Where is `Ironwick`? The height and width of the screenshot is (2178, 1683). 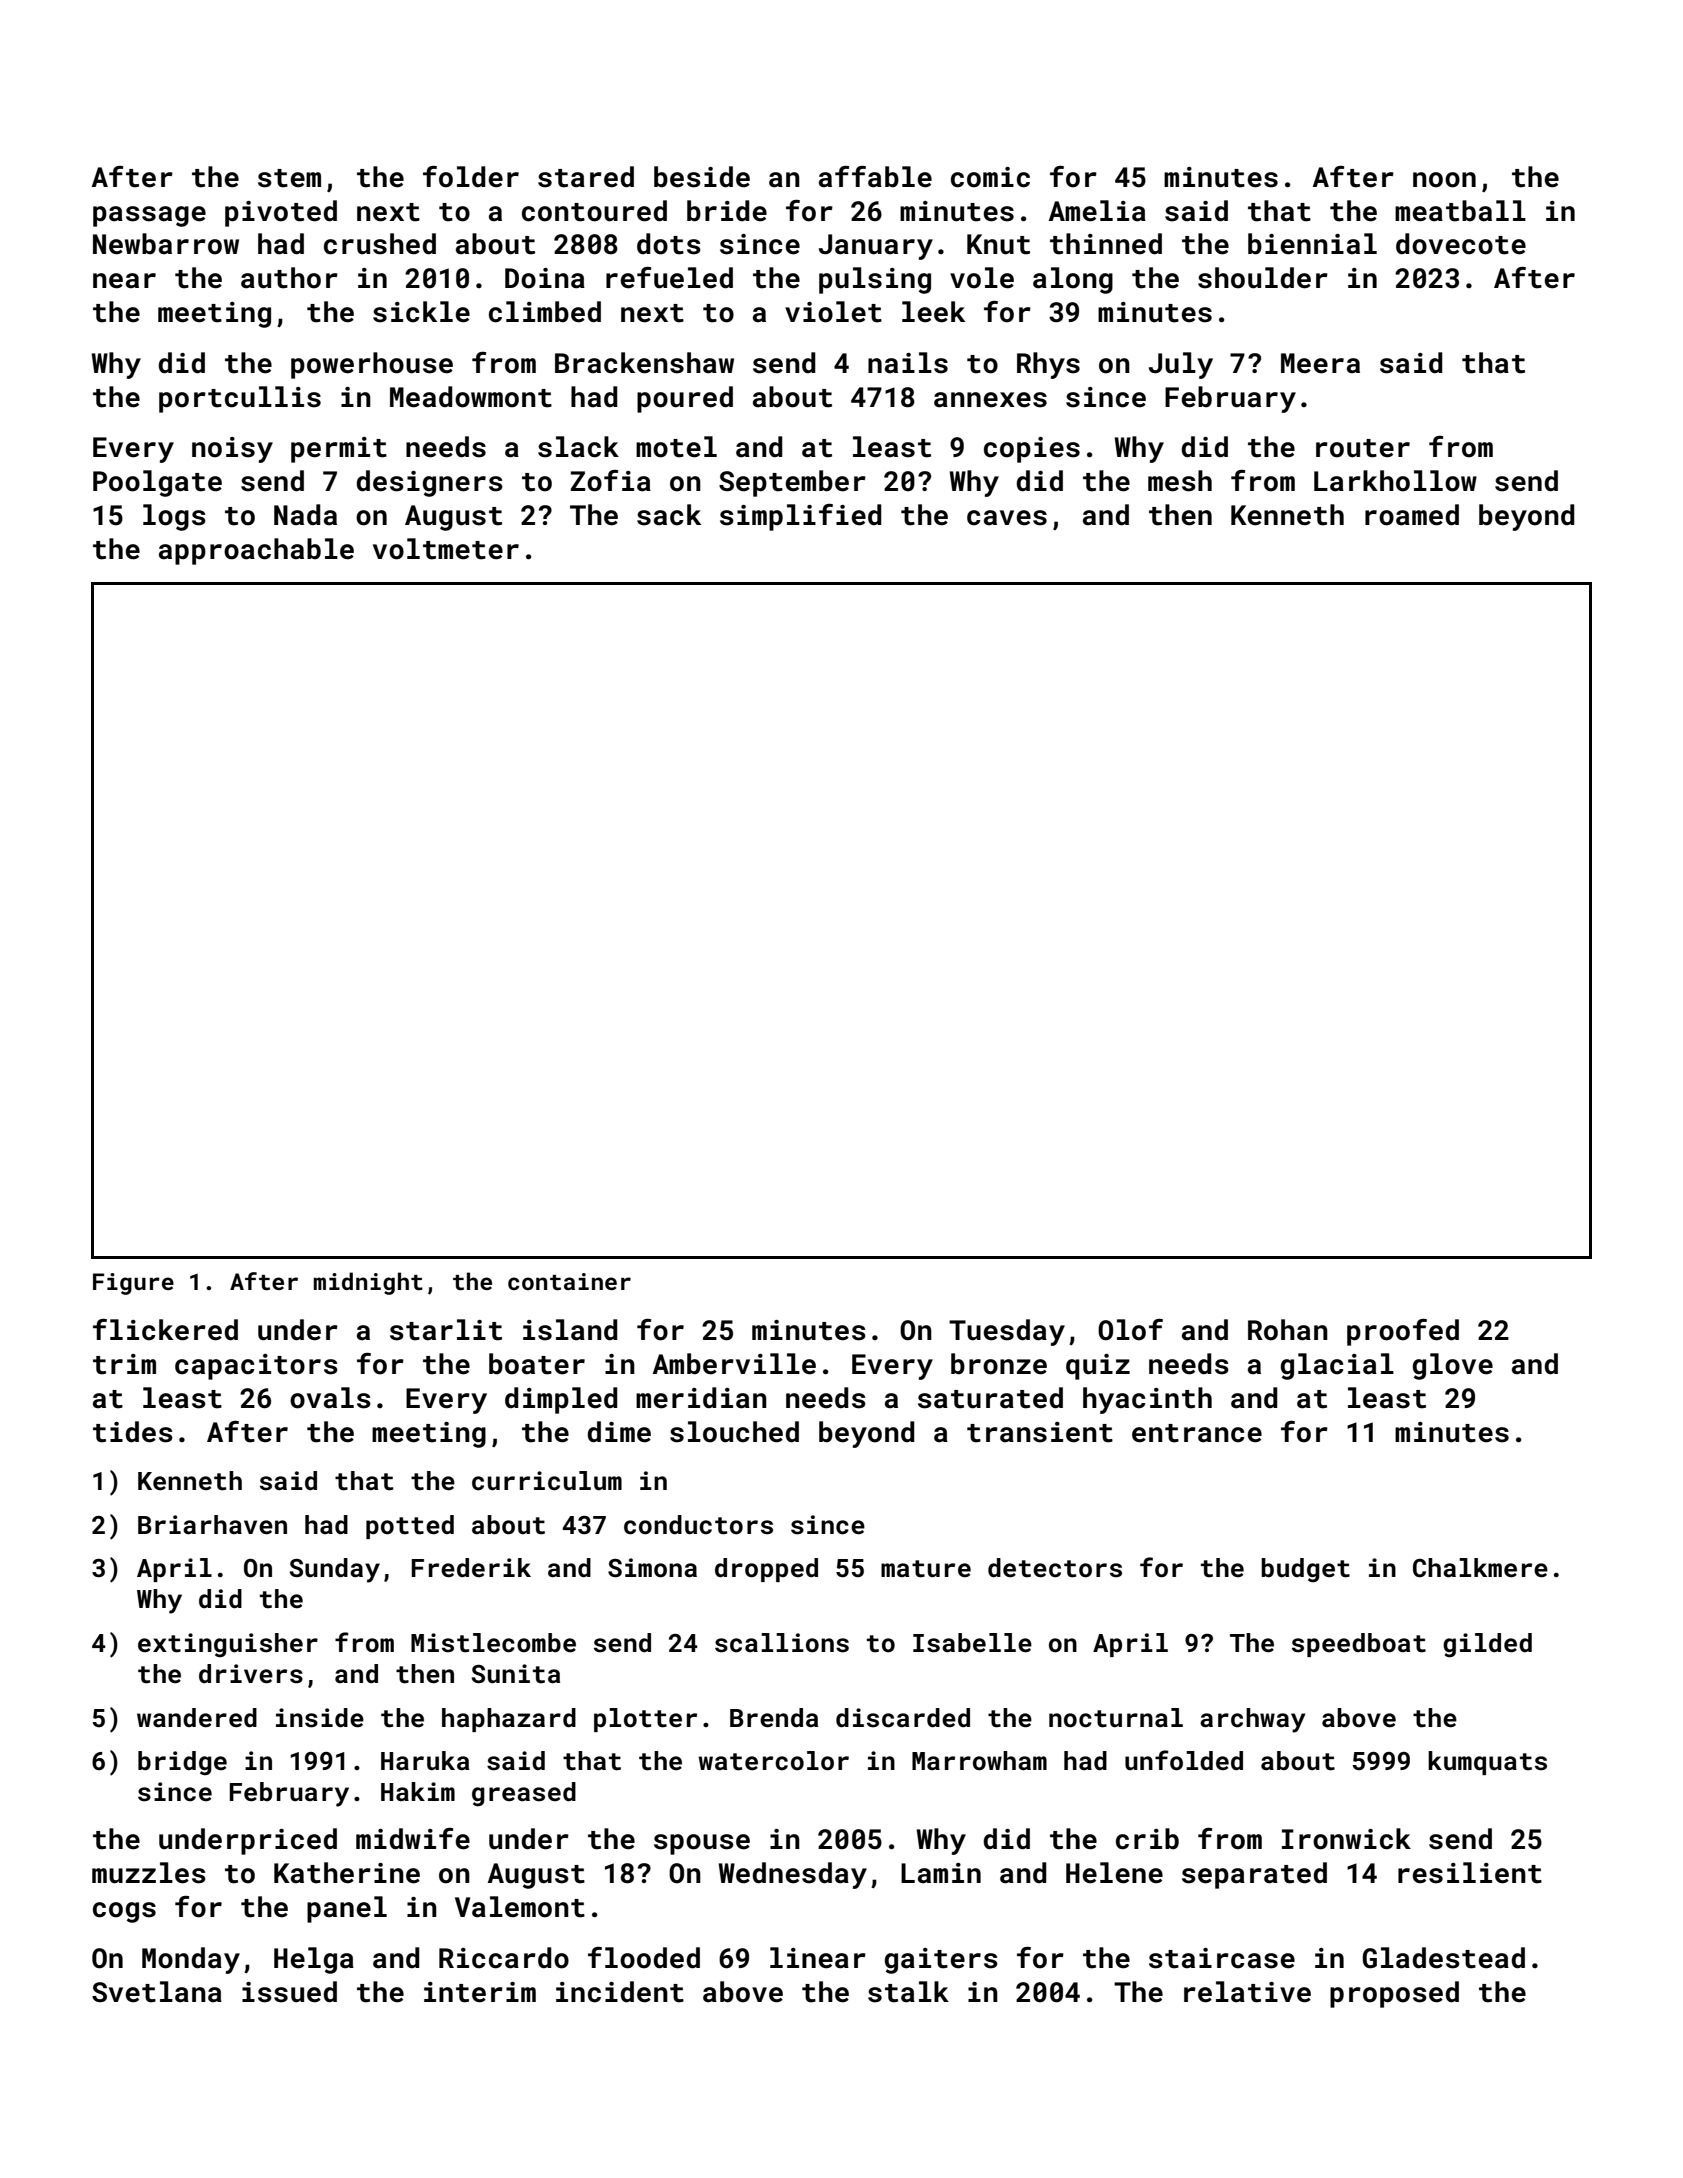 Ironwick is located at coordinates (1346, 1839).
